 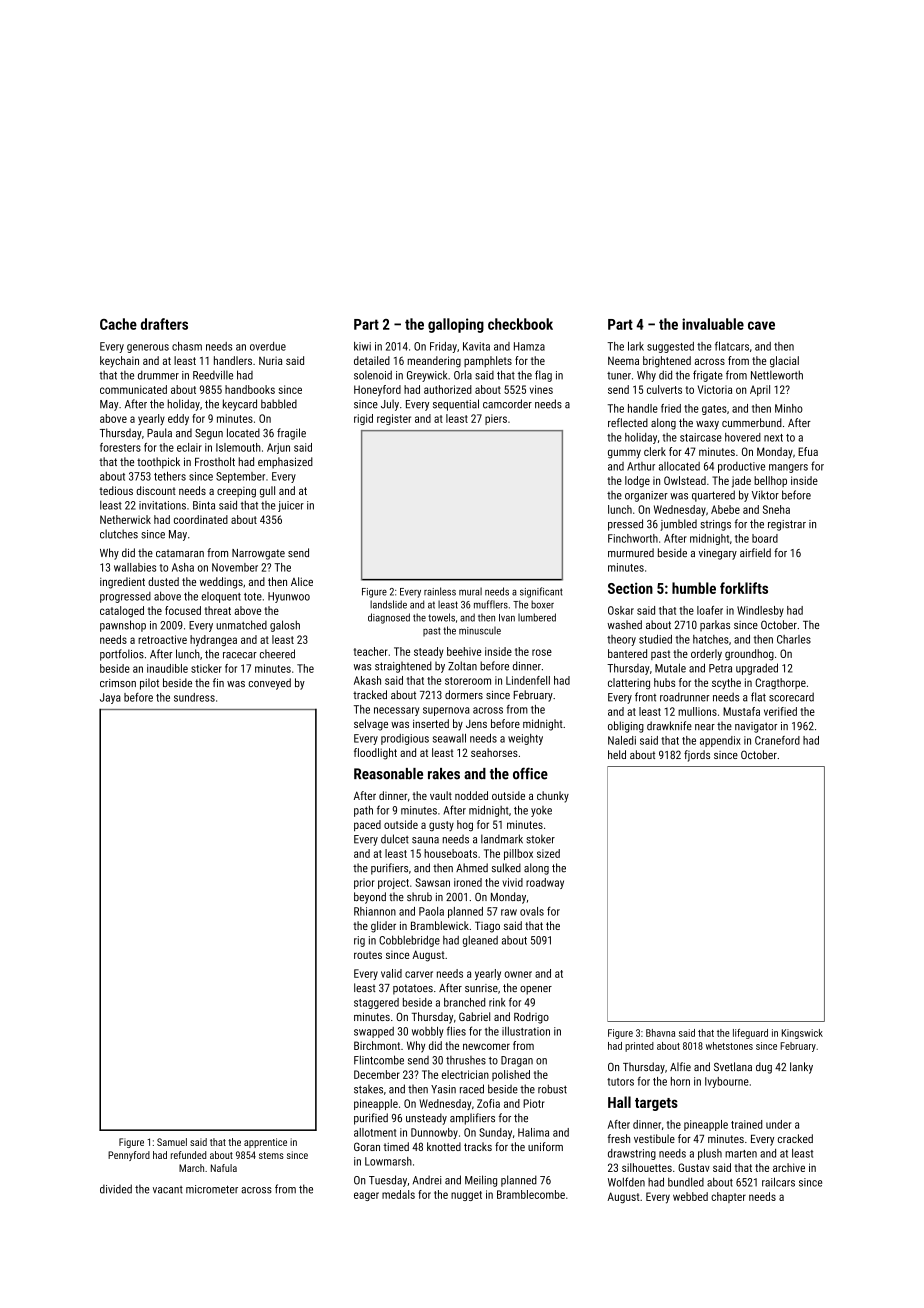 I want to click on Andrei, so click(x=427, y=1180).
